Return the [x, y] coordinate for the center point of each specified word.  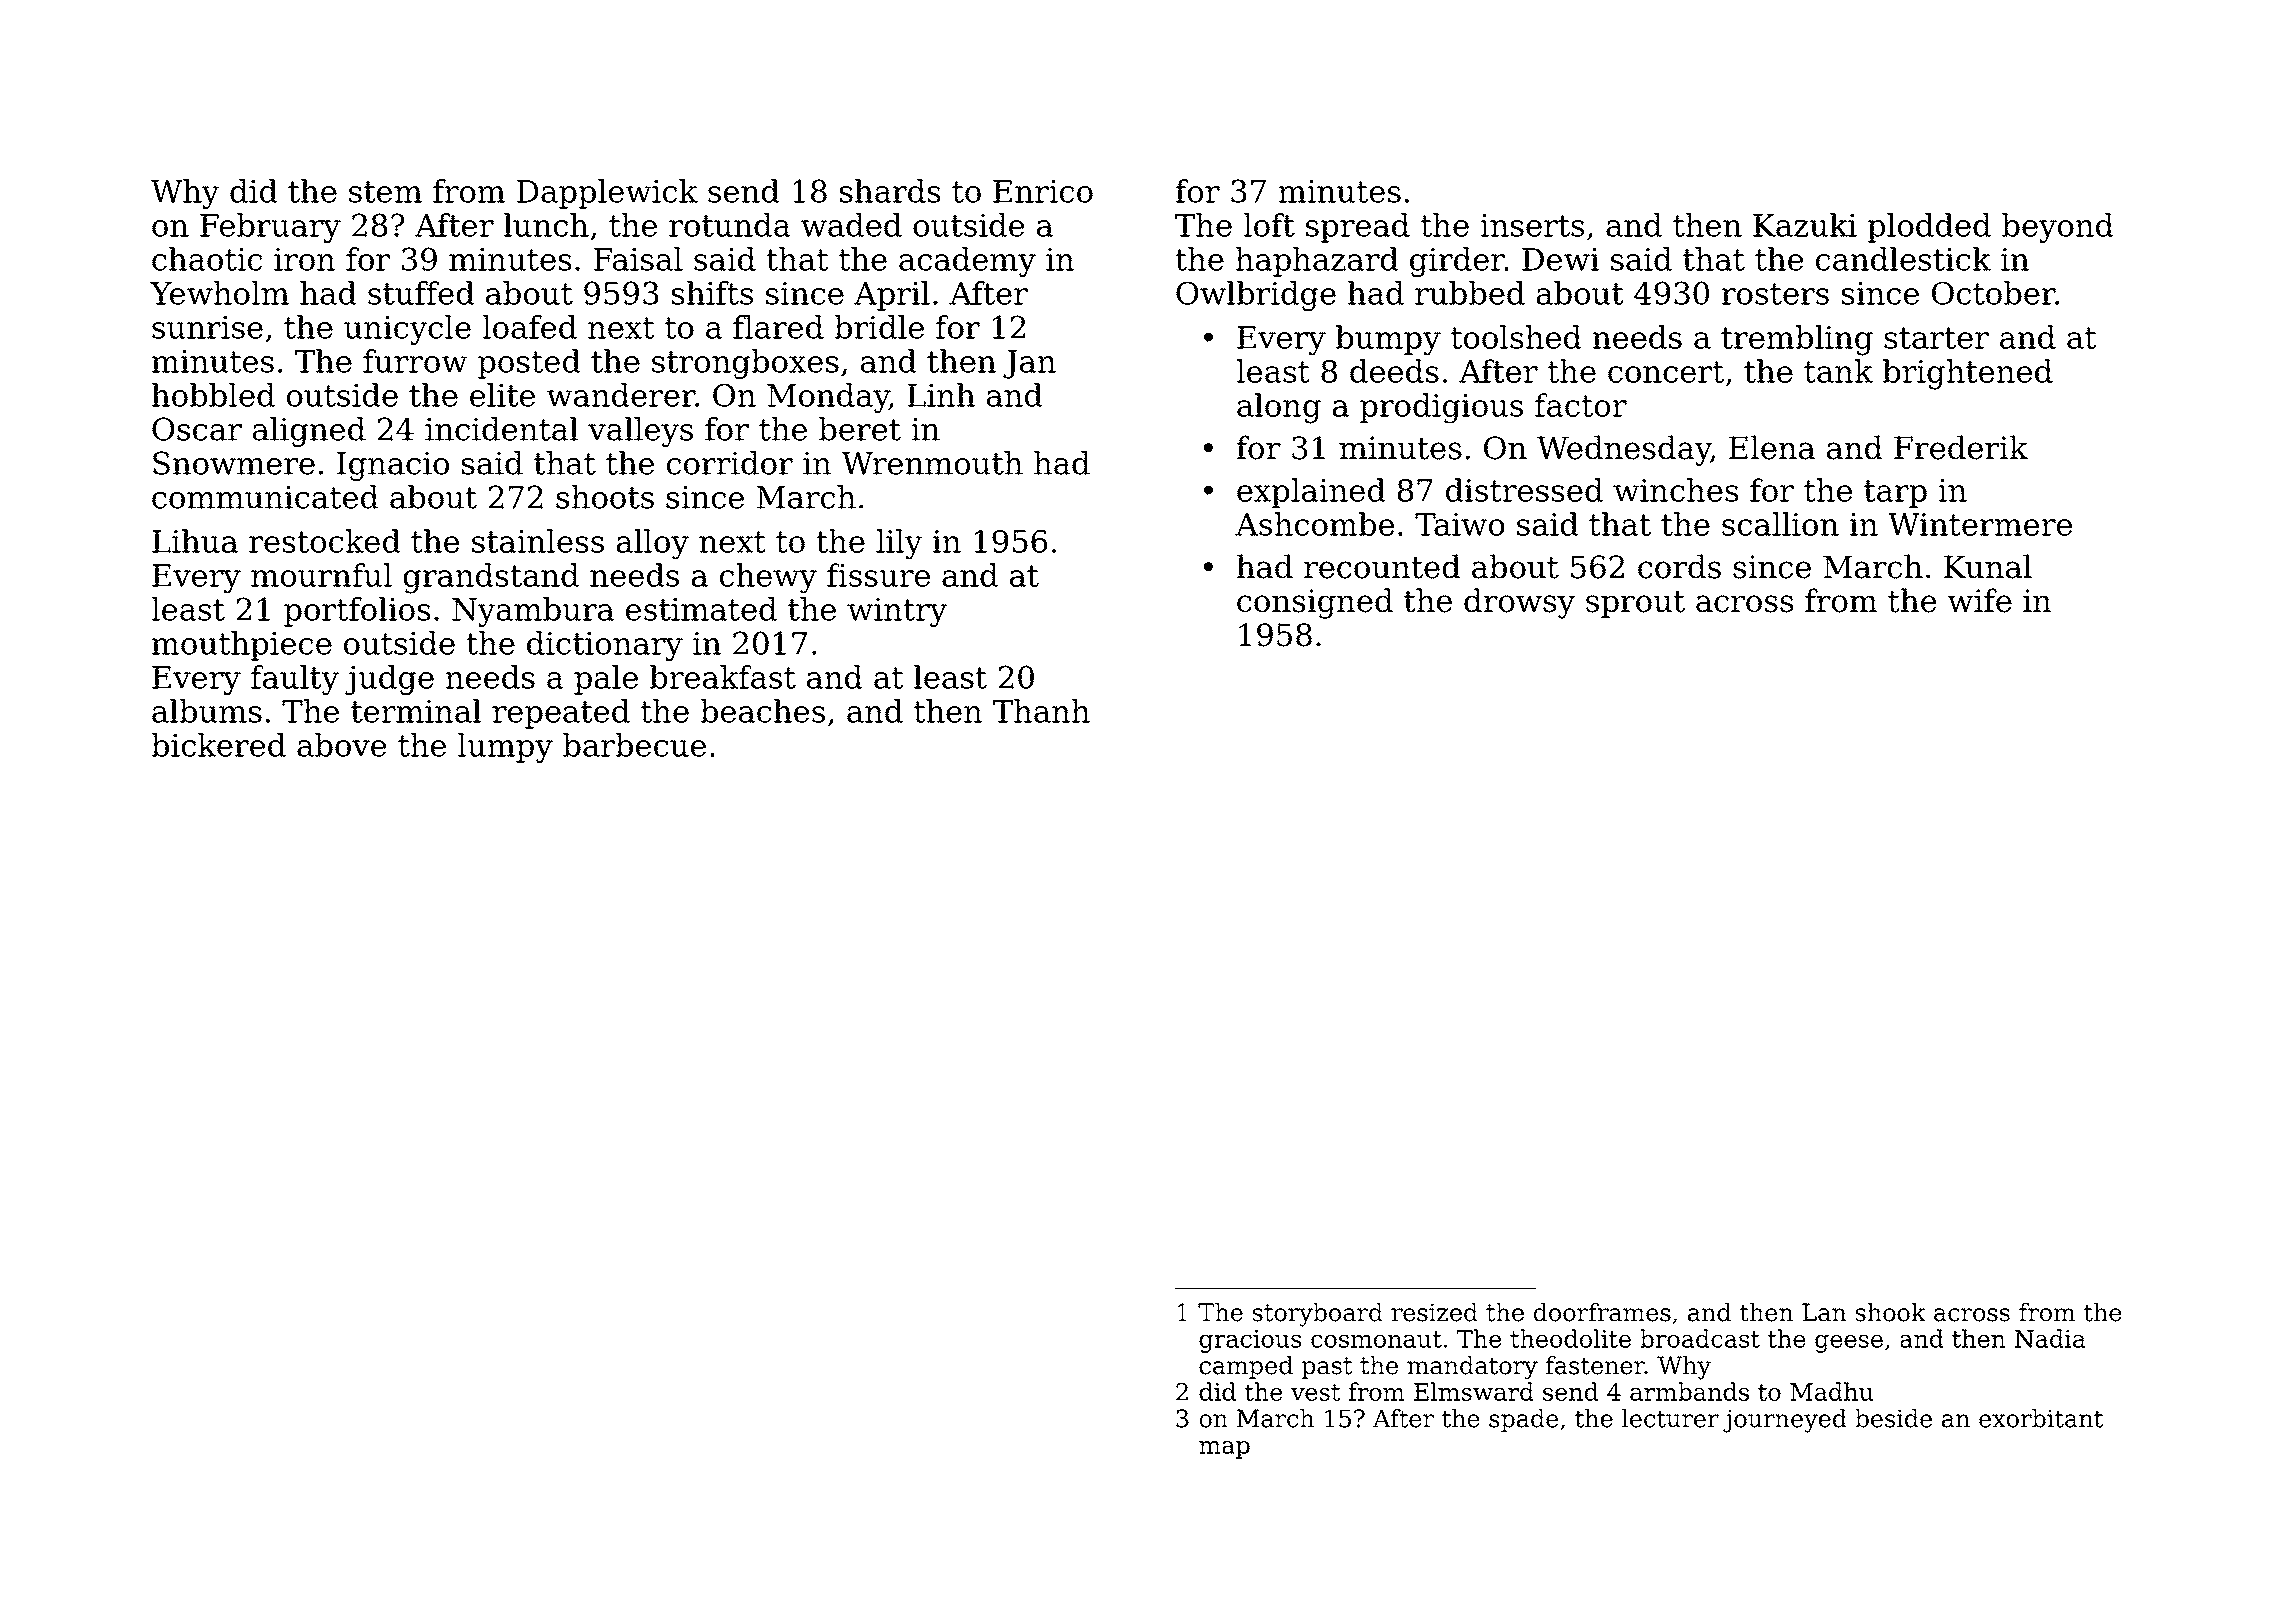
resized [1434, 1312]
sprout [1635, 604]
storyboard [1318, 1315]
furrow [415, 361]
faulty [295, 680]
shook [1891, 1312]
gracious [1250, 1341]
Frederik [1961, 447]
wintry [897, 612]
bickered [219, 745]
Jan [1029, 364]
